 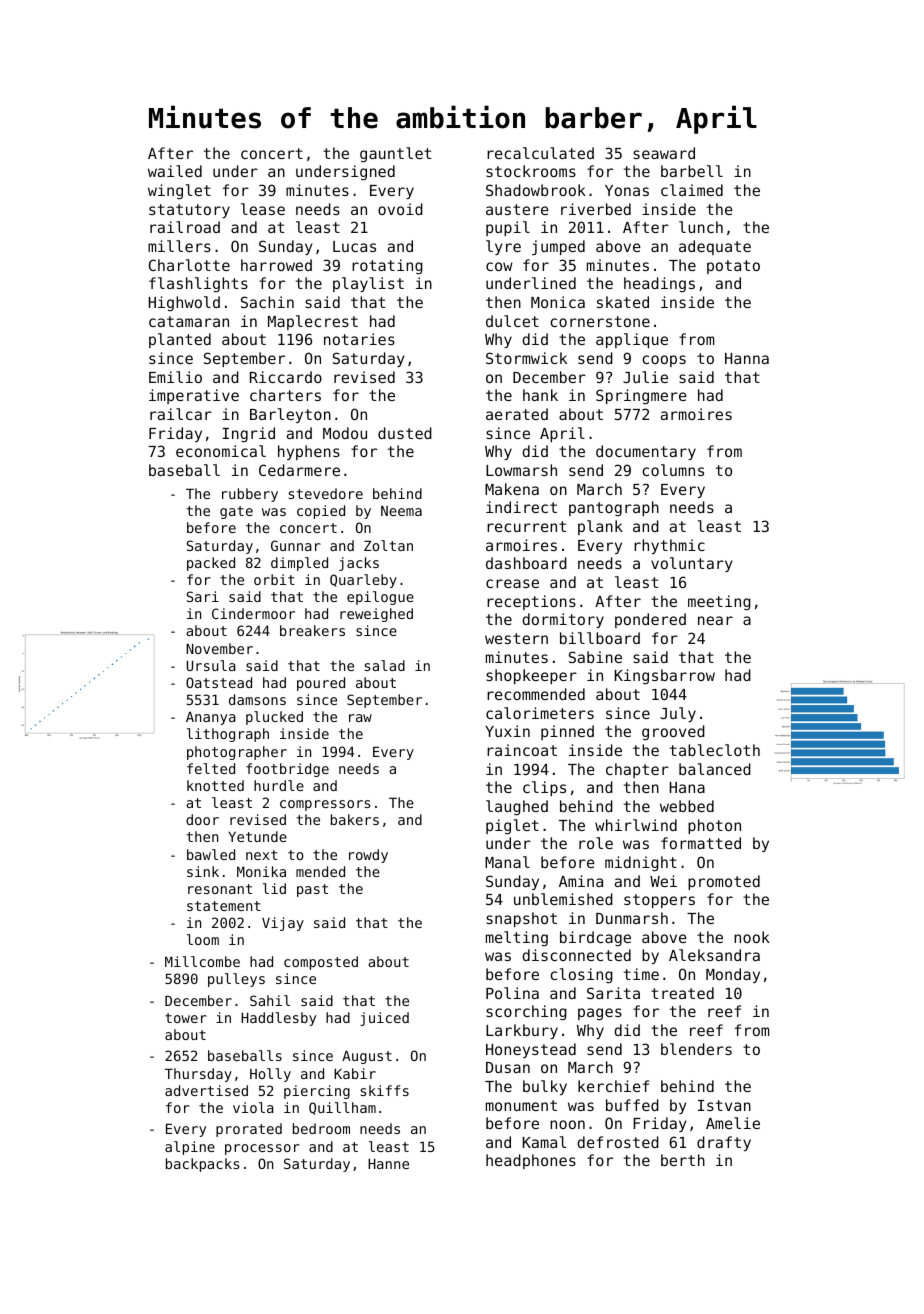 I want to click on processor, so click(x=262, y=1149).
